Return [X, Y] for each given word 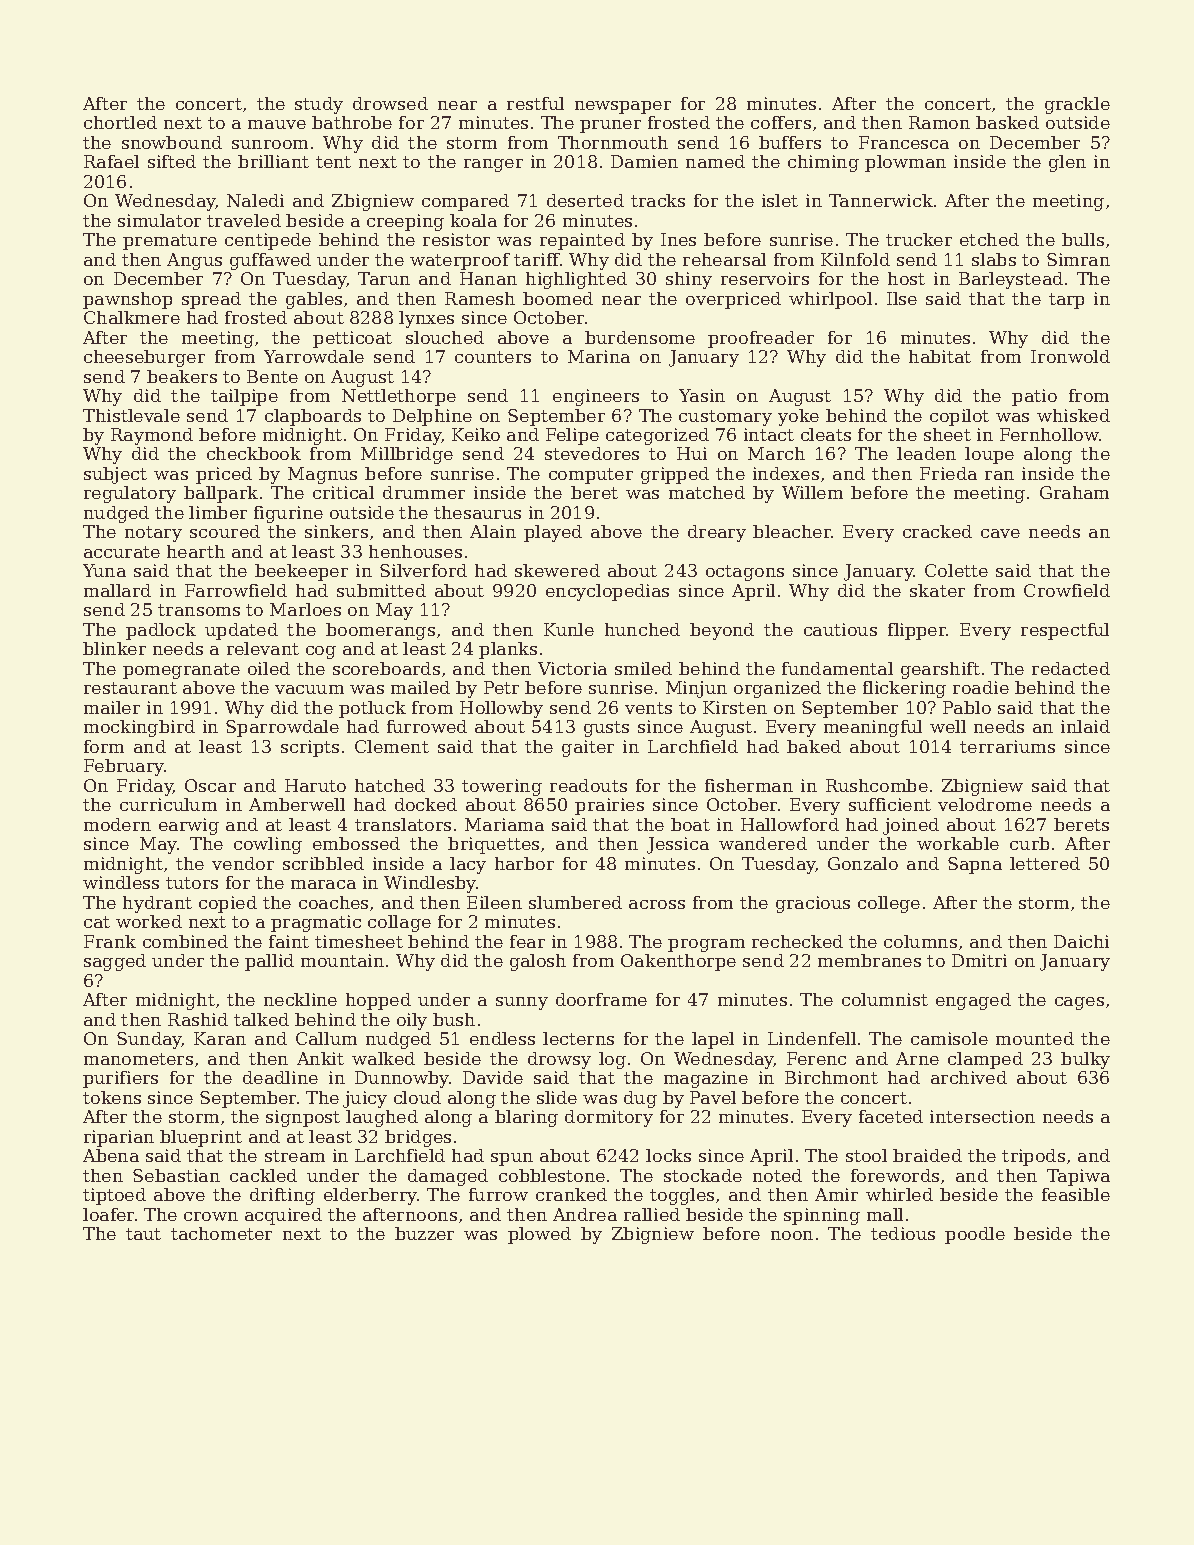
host [906, 278]
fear [527, 941]
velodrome [985, 804]
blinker [114, 648]
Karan [220, 1038]
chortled [120, 122]
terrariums [1007, 746]
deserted [585, 200]
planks [508, 650]
